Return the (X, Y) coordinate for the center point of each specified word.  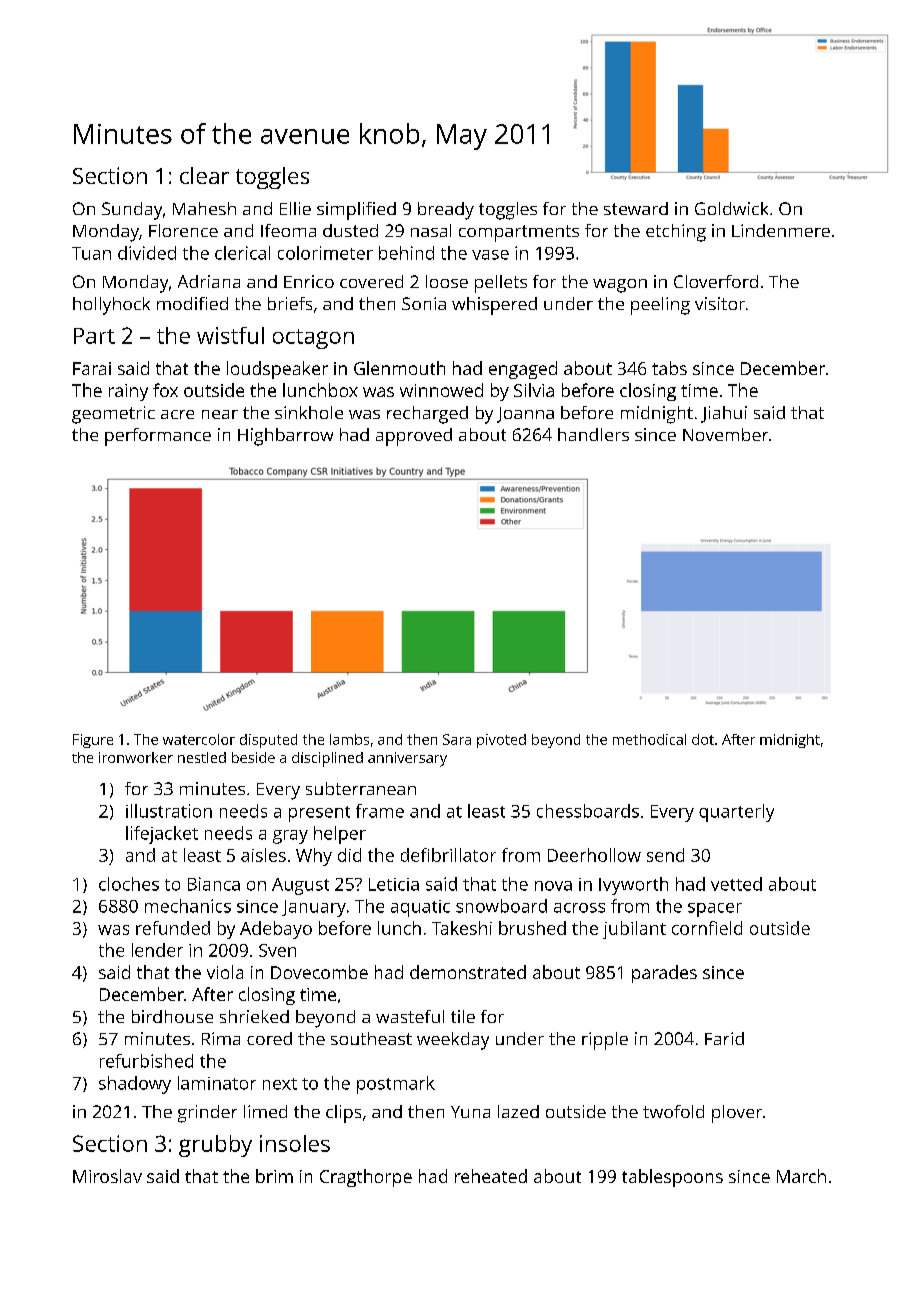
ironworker (136, 757)
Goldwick (731, 208)
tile (463, 1016)
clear (204, 175)
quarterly (736, 813)
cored (269, 1038)
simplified (356, 211)
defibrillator (448, 855)
